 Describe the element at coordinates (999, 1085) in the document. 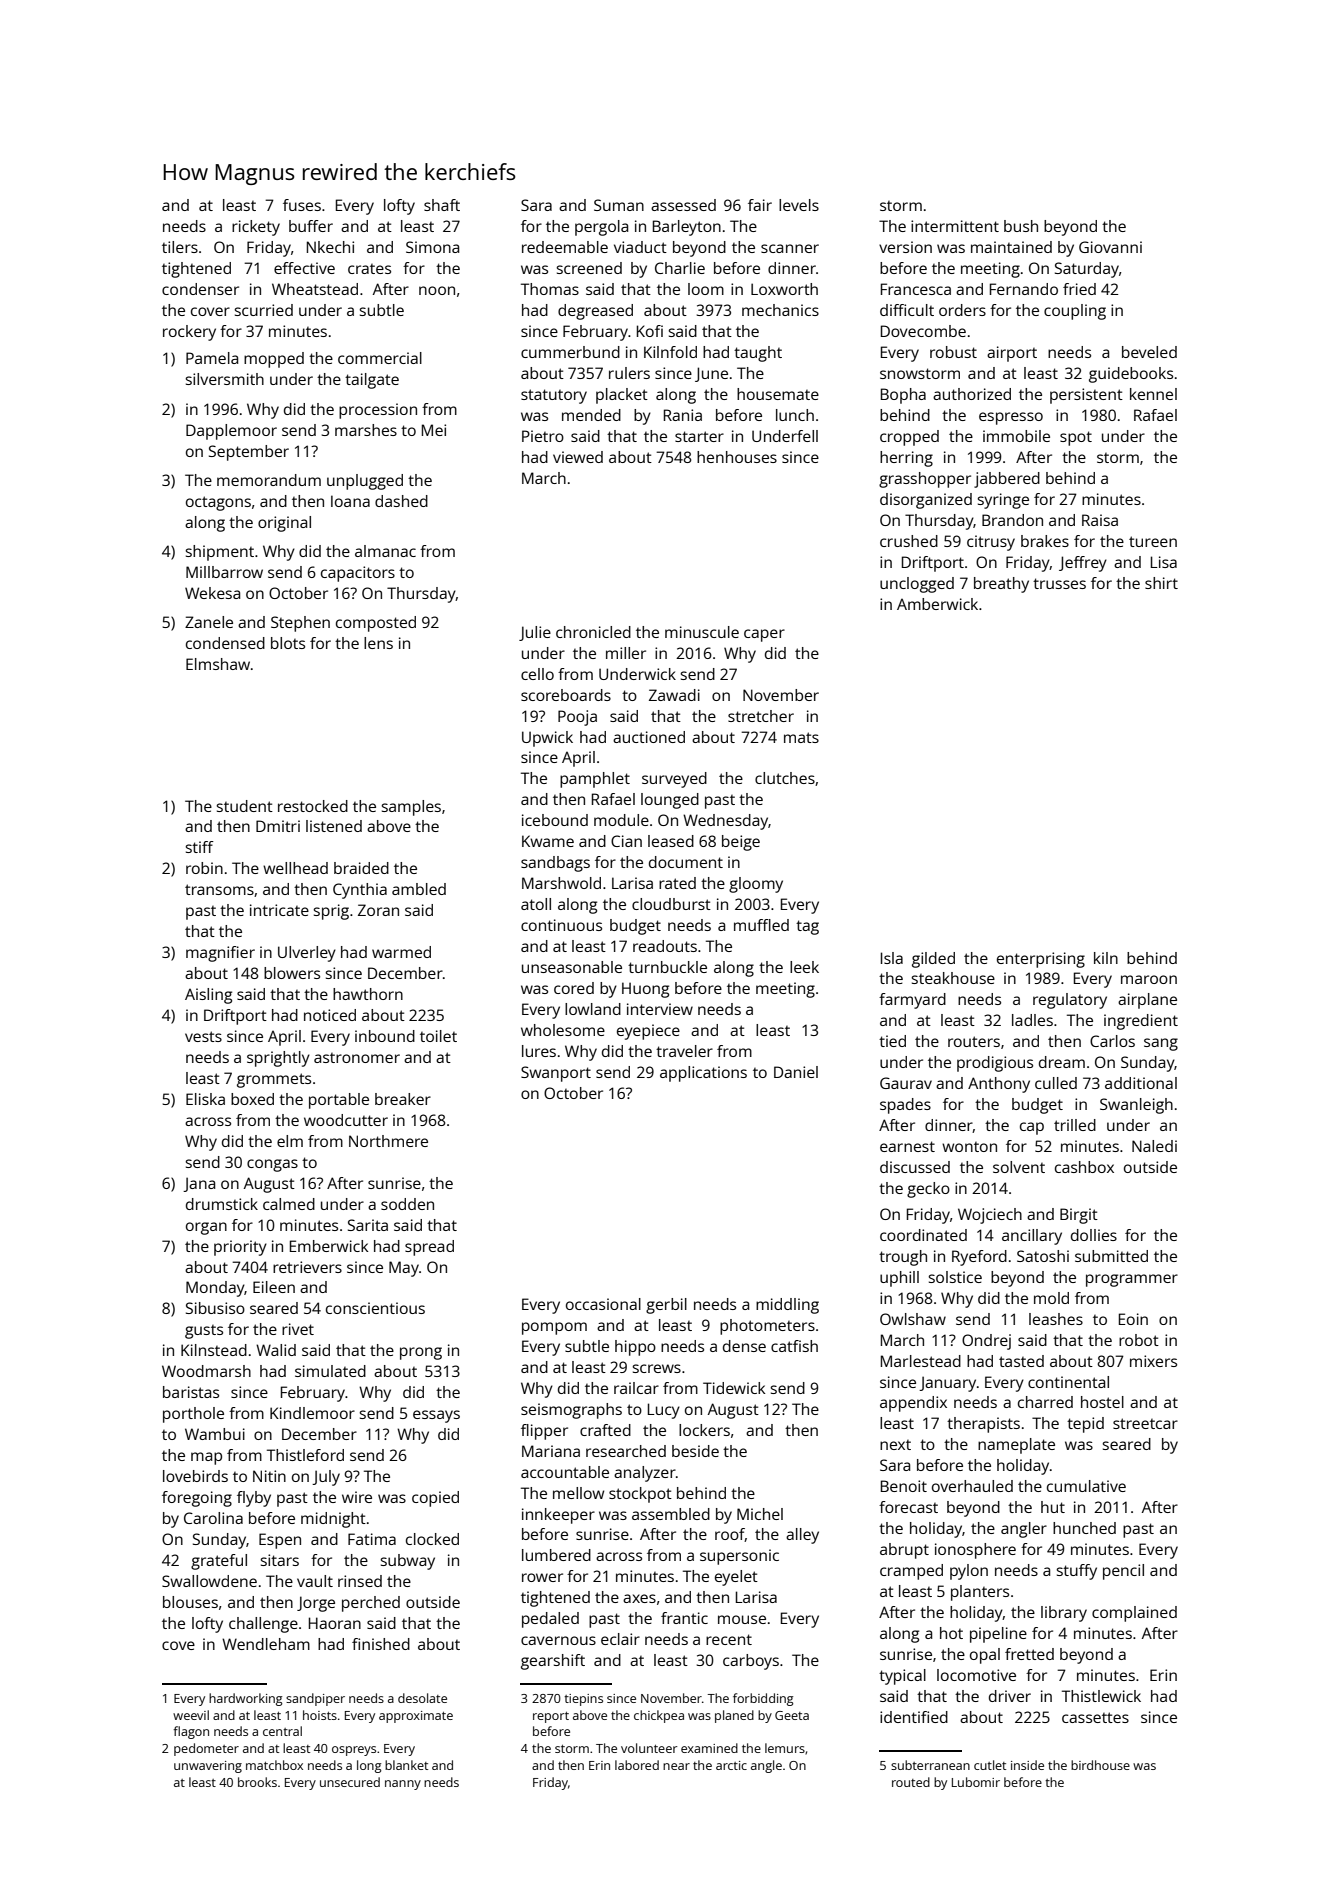

I see `Anthony` at that location.
